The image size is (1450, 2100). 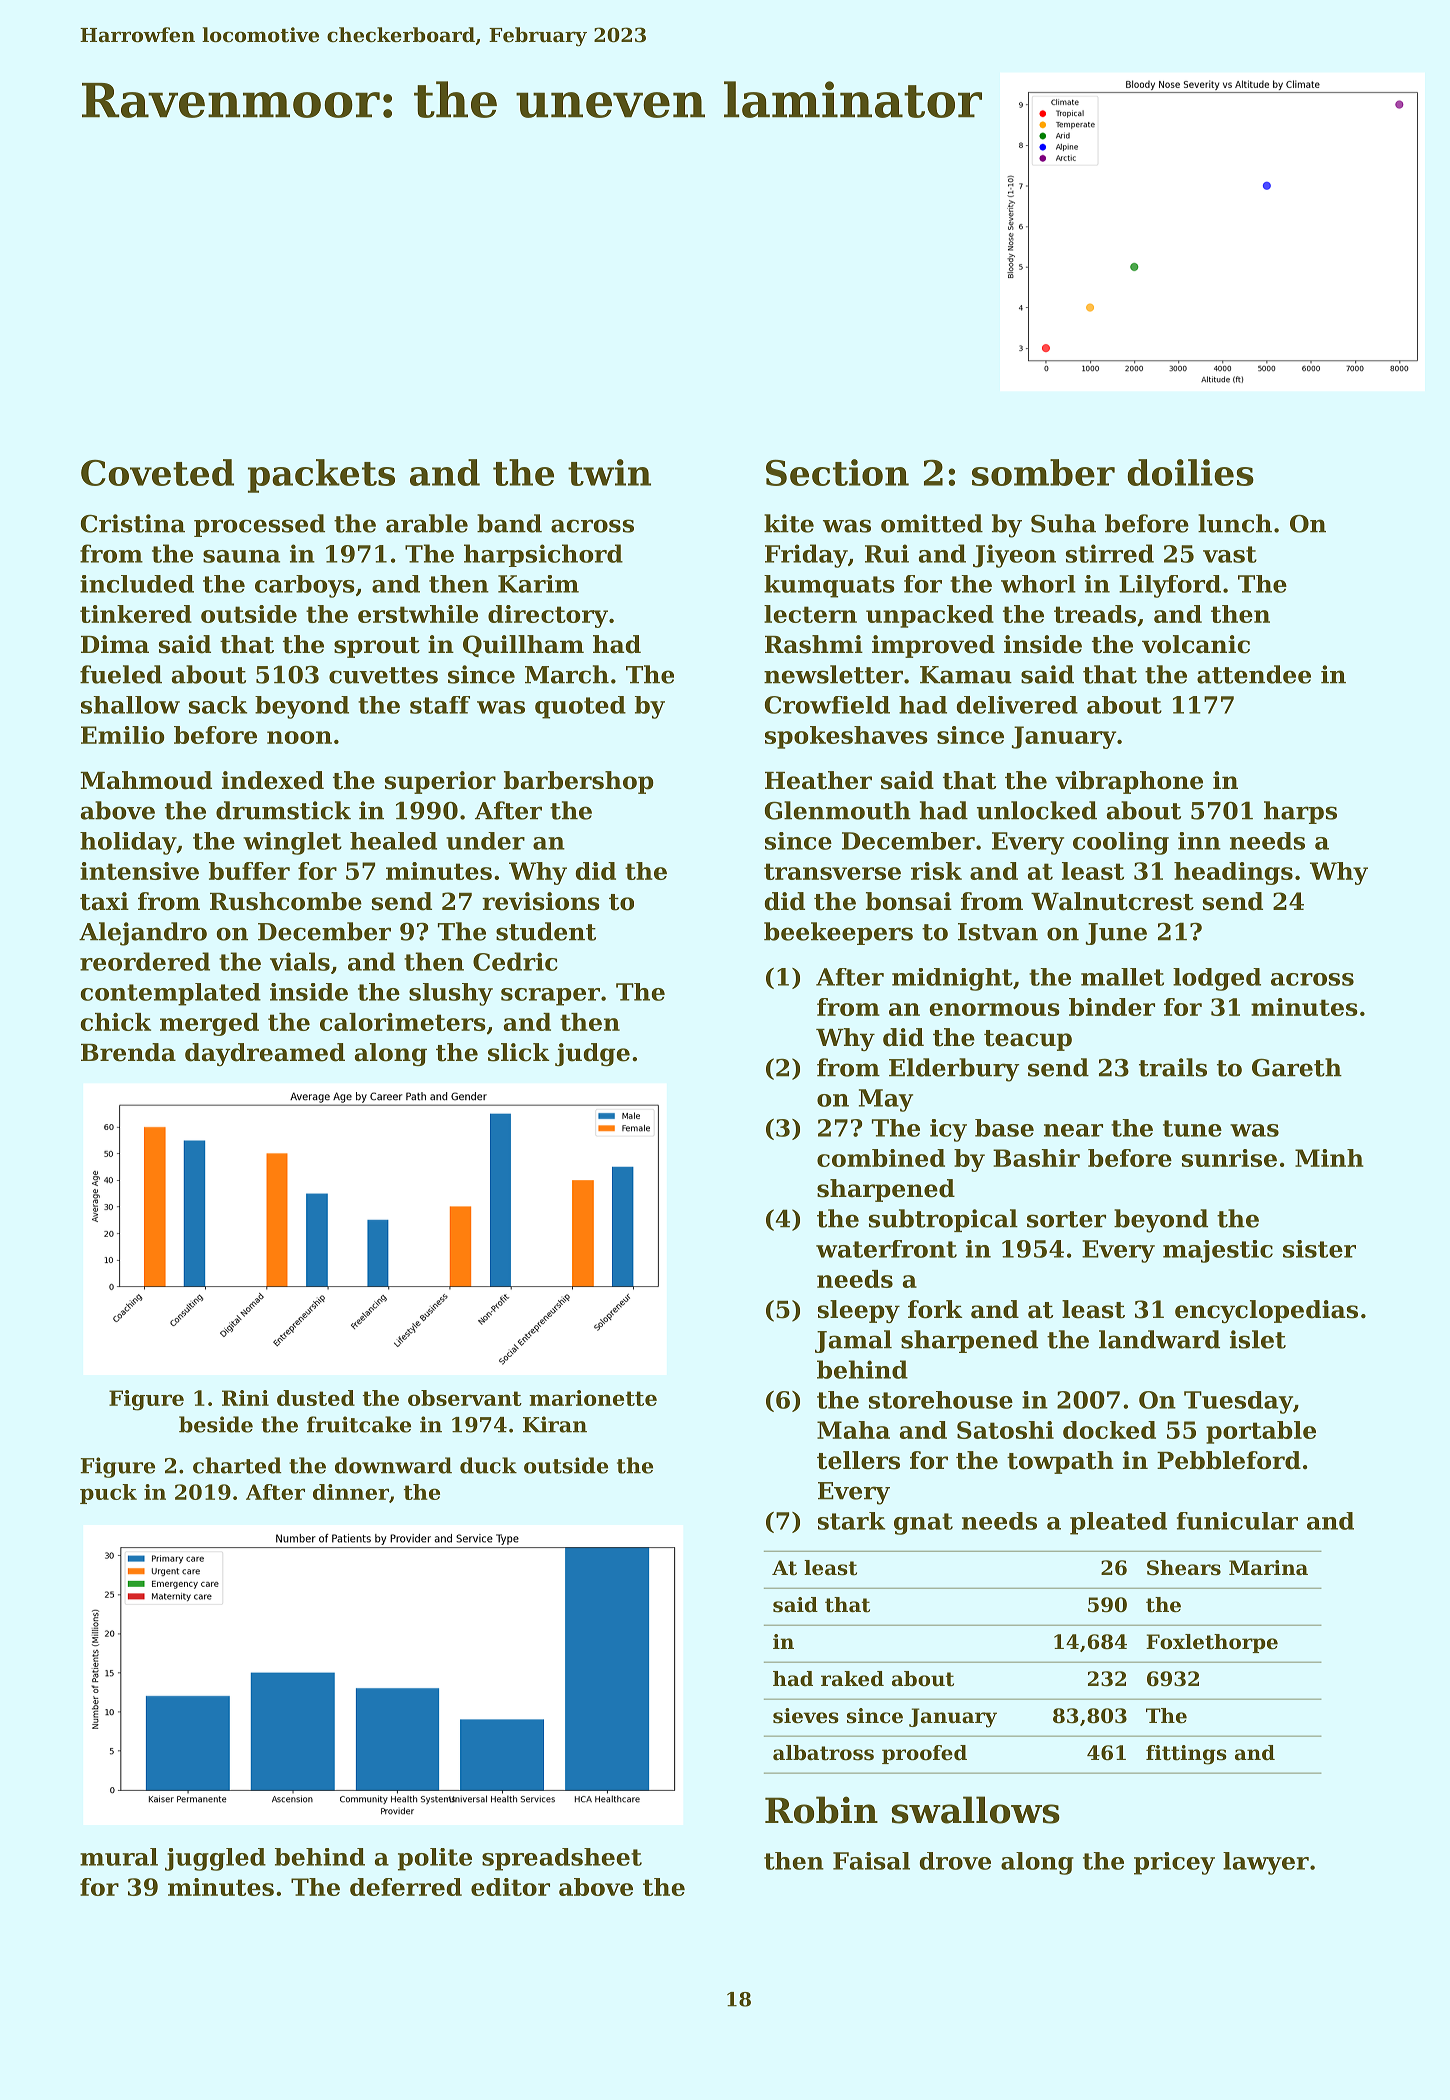 What do you see at coordinates (538, 584) in the screenshot?
I see `Karim` at bounding box center [538, 584].
